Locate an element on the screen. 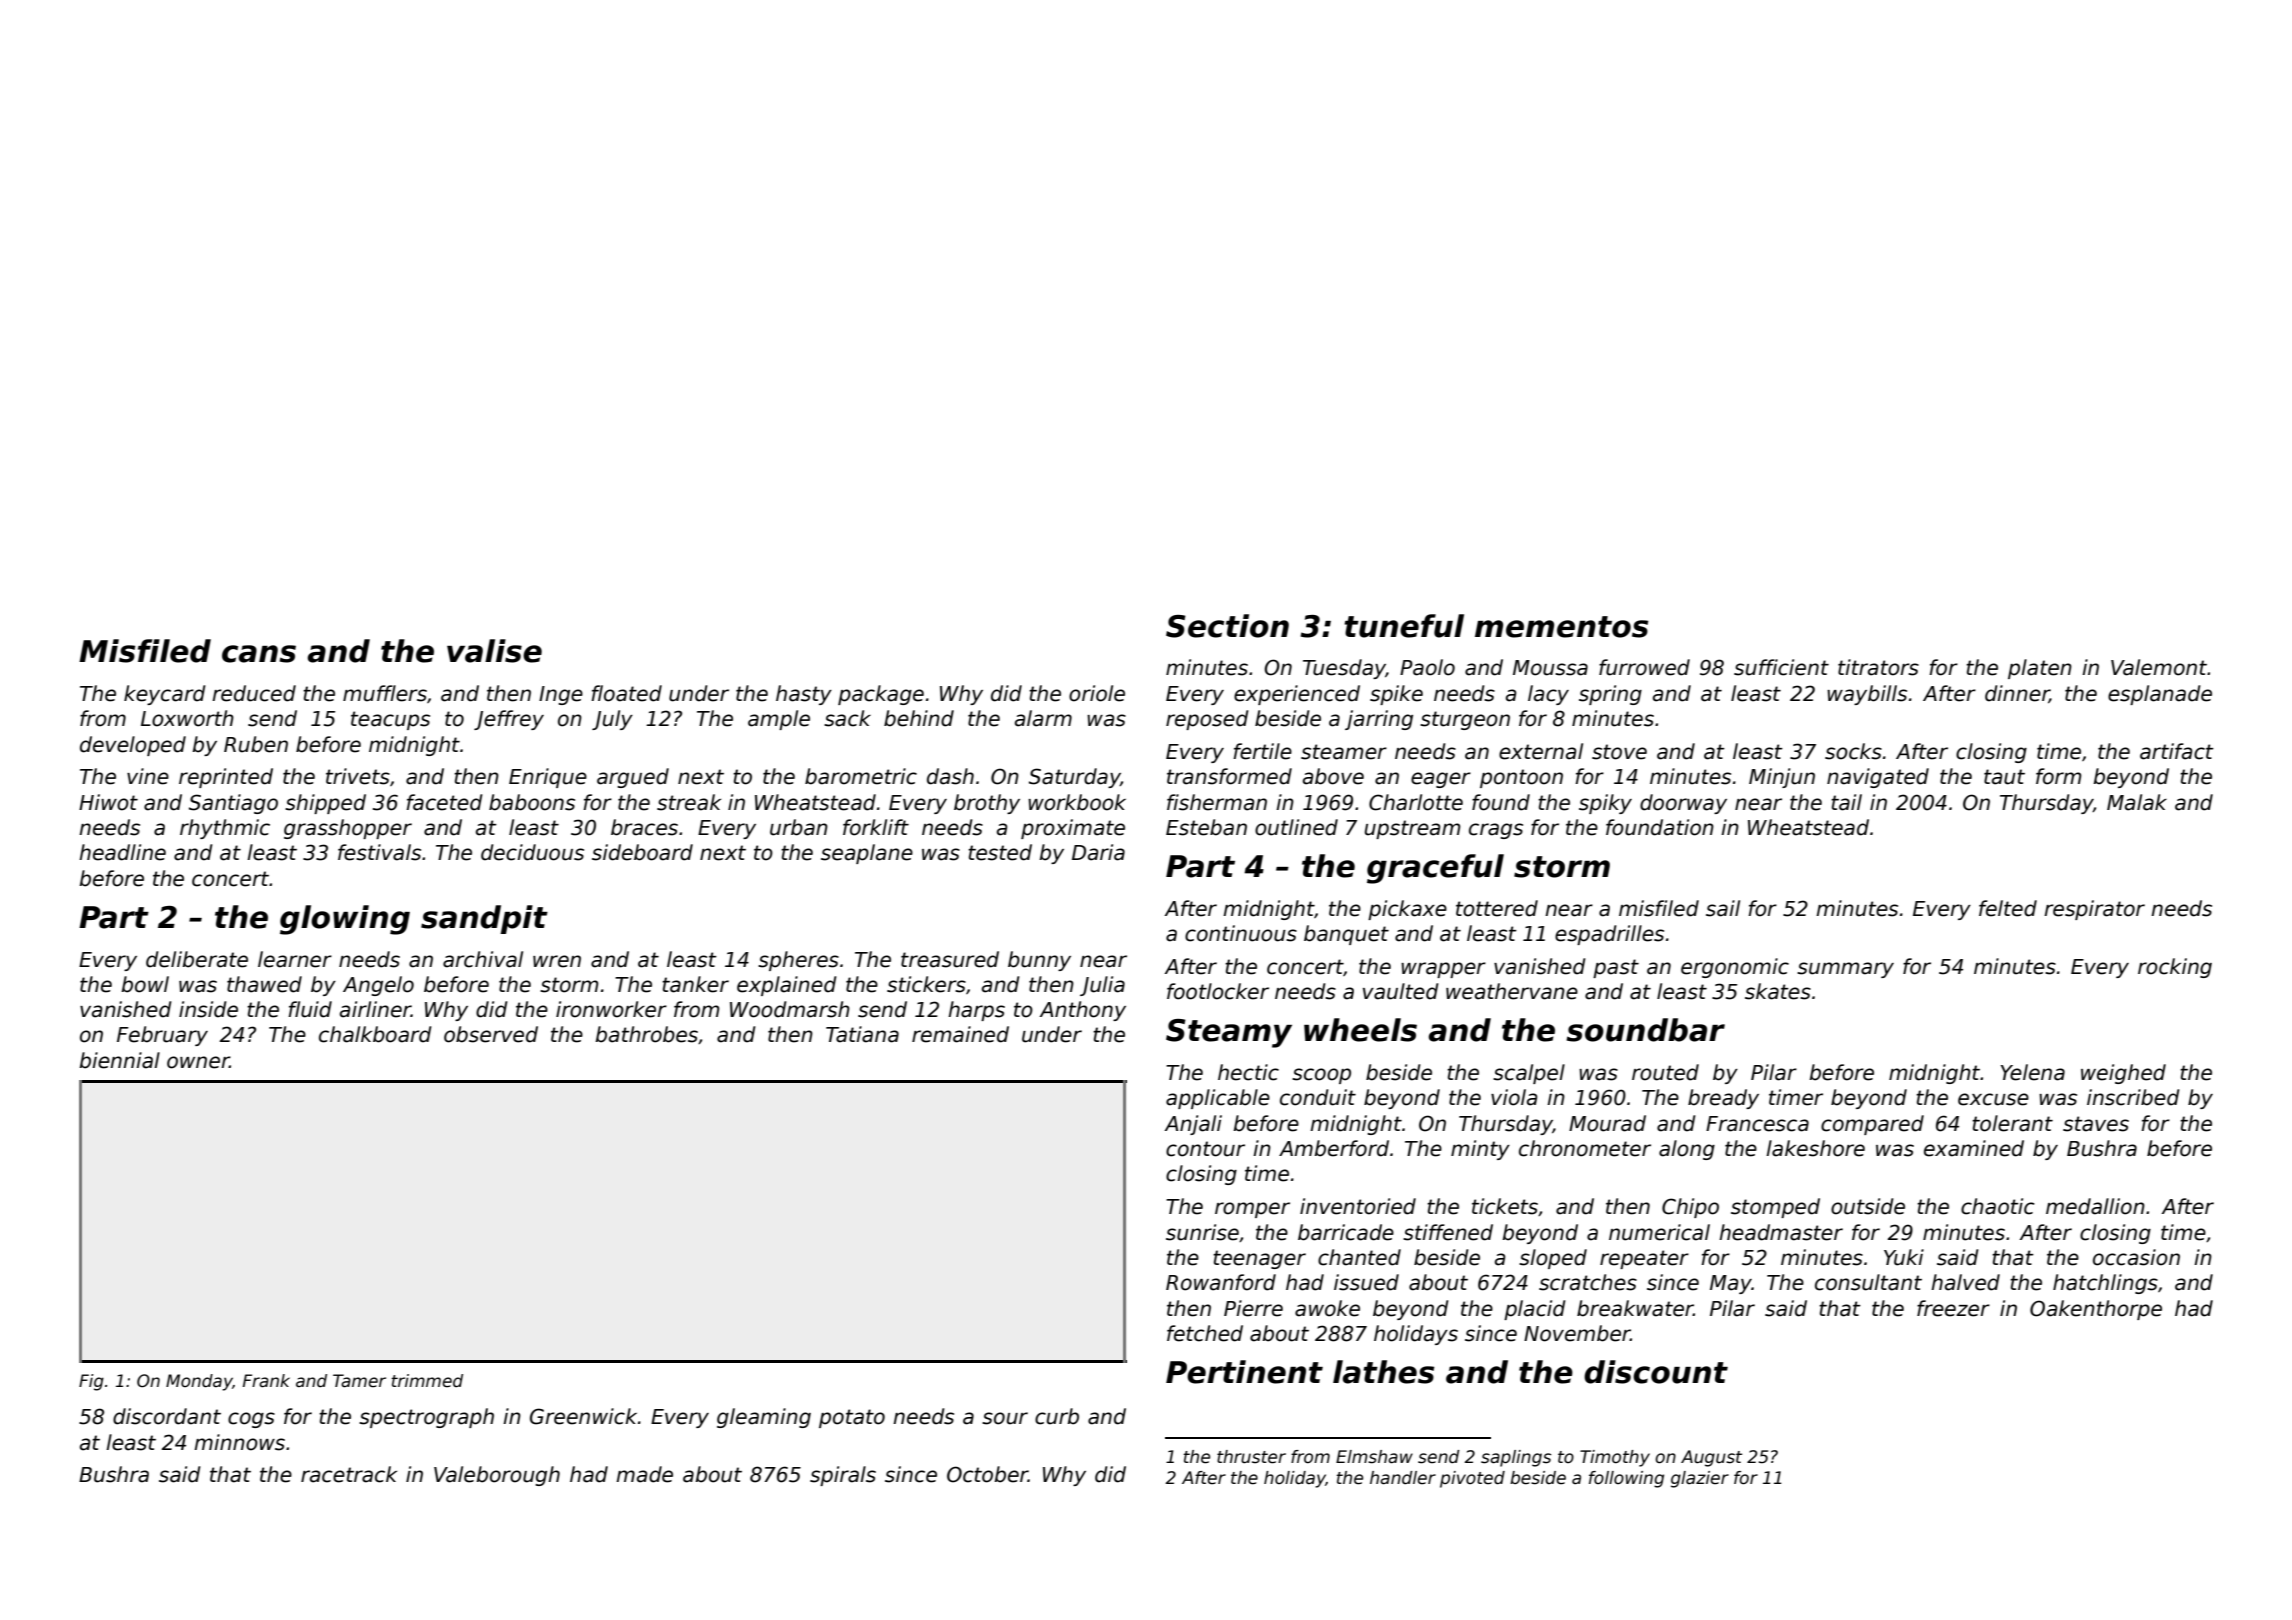 The height and width of the screenshot is (1620, 2292). handler is located at coordinates (1403, 1478).
